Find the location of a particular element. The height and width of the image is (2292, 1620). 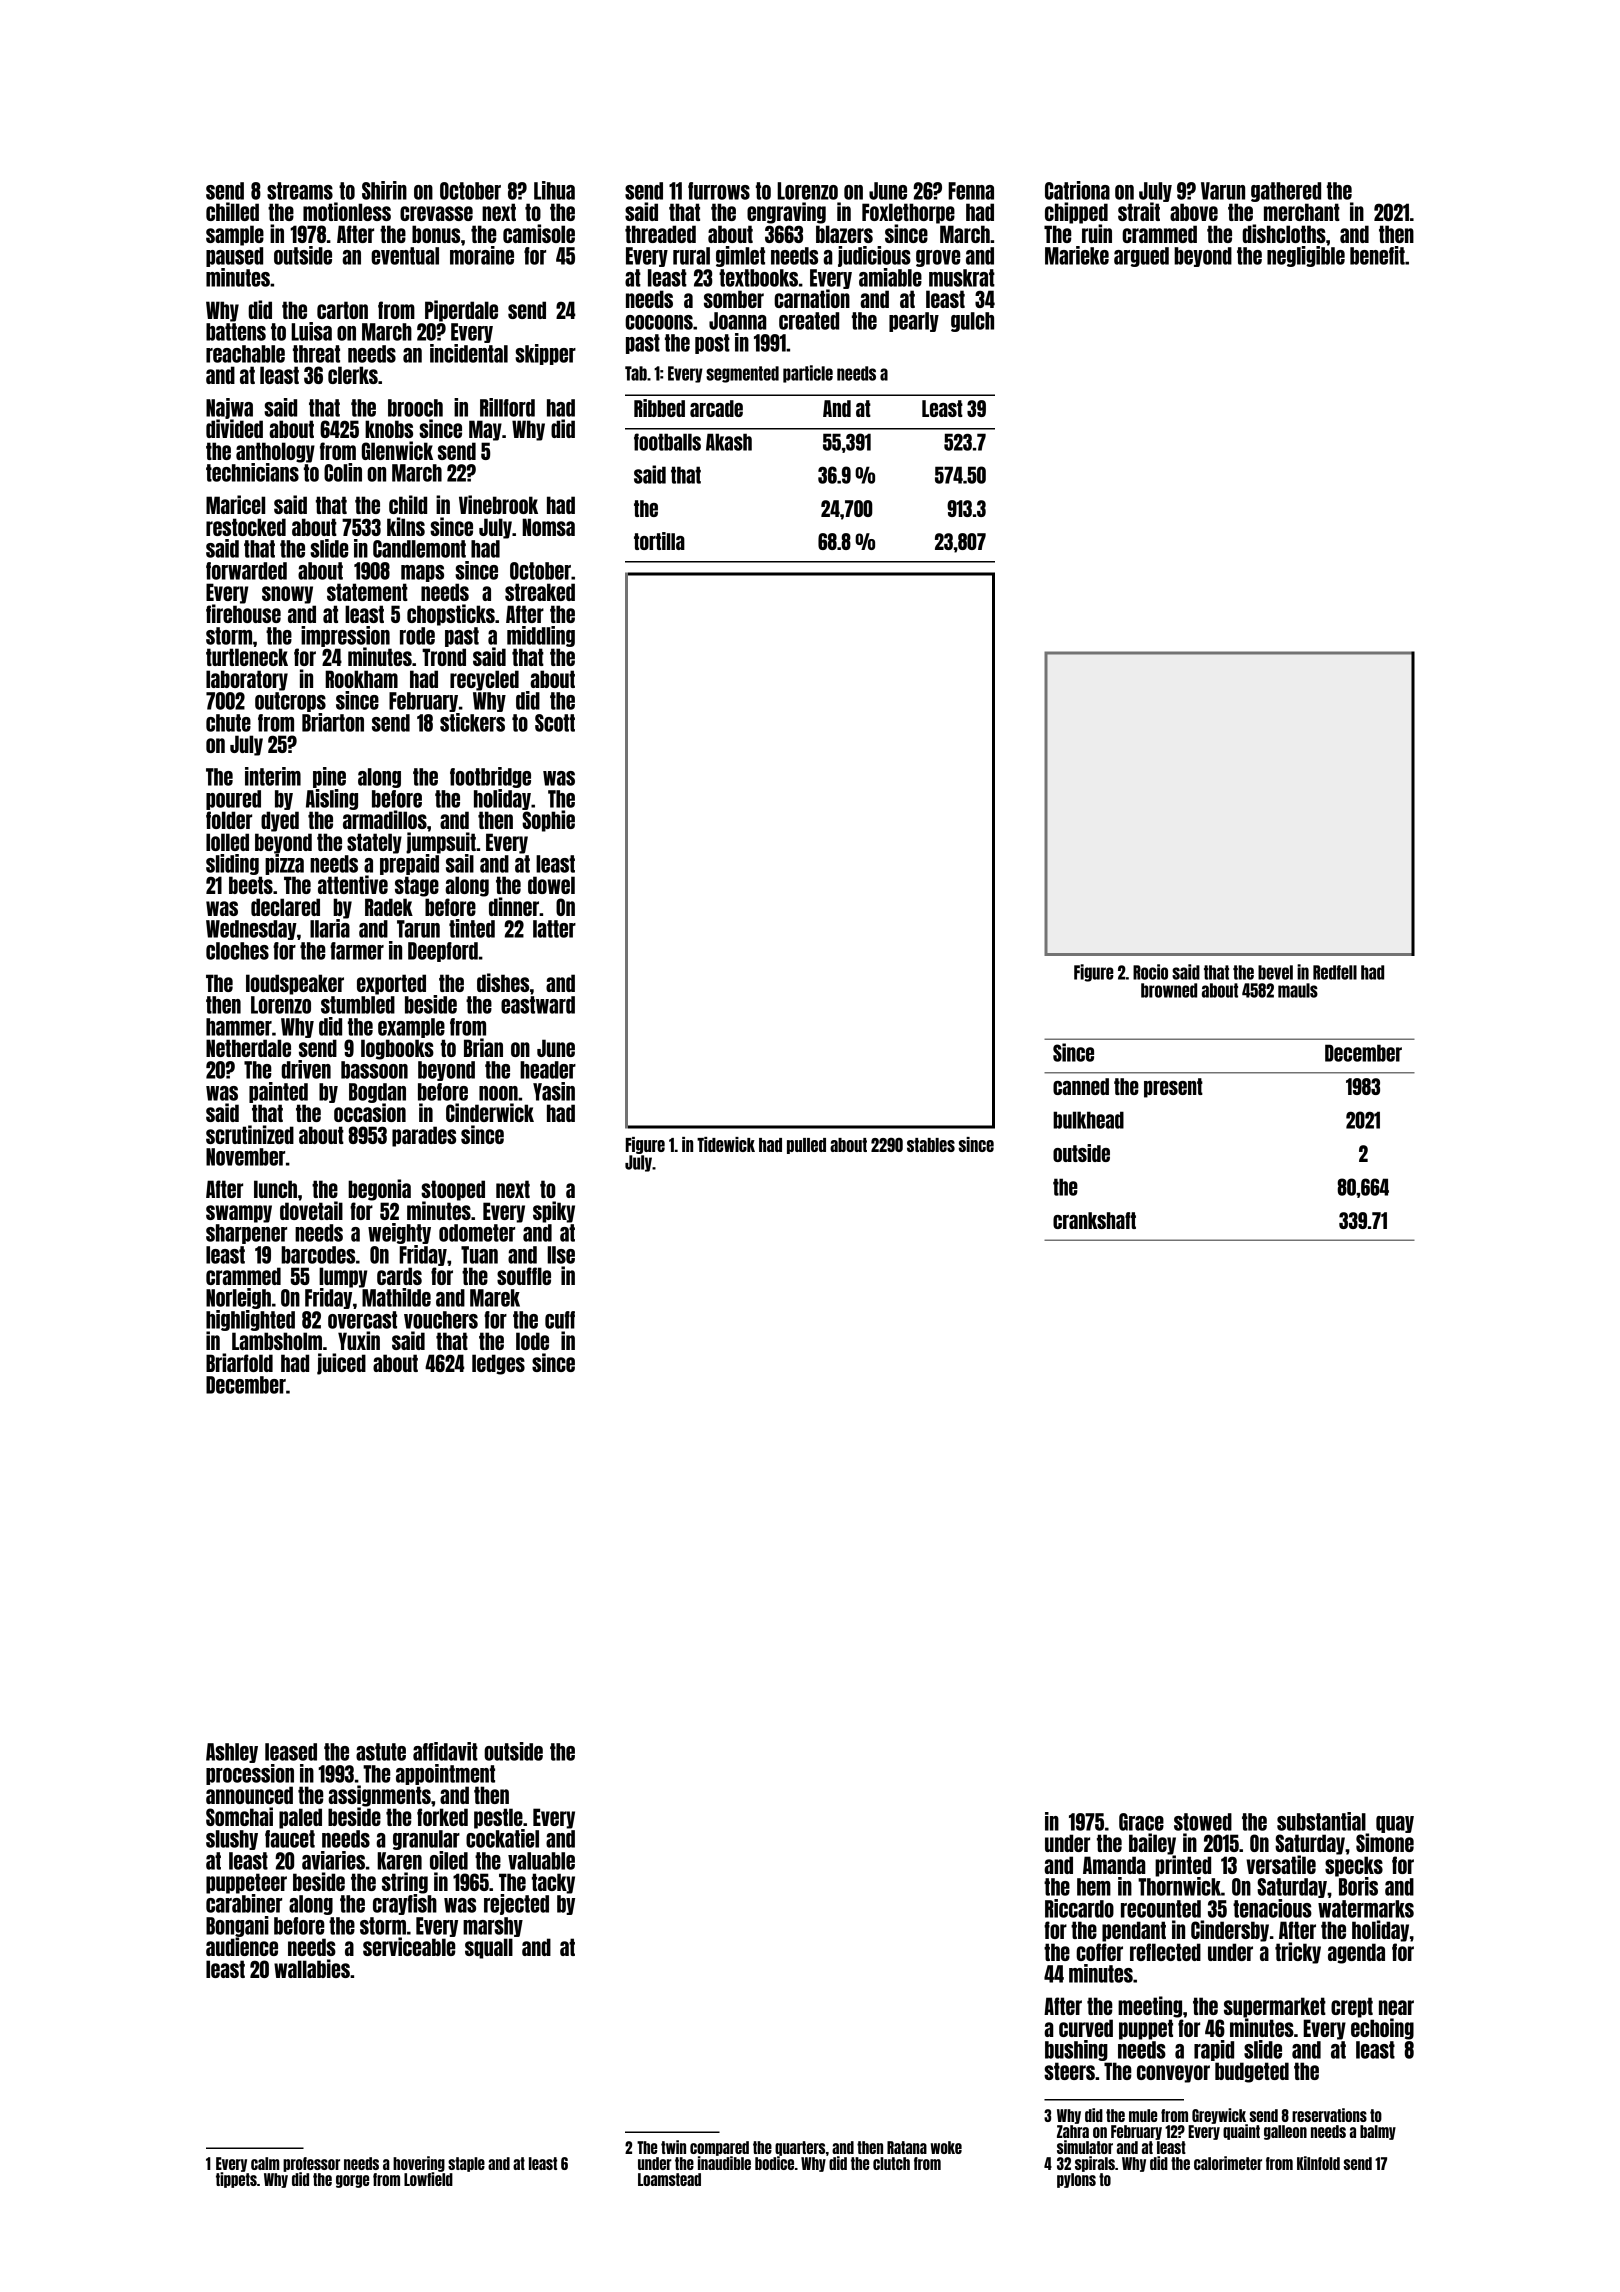

eastward is located at coordinates (538, 1005).
